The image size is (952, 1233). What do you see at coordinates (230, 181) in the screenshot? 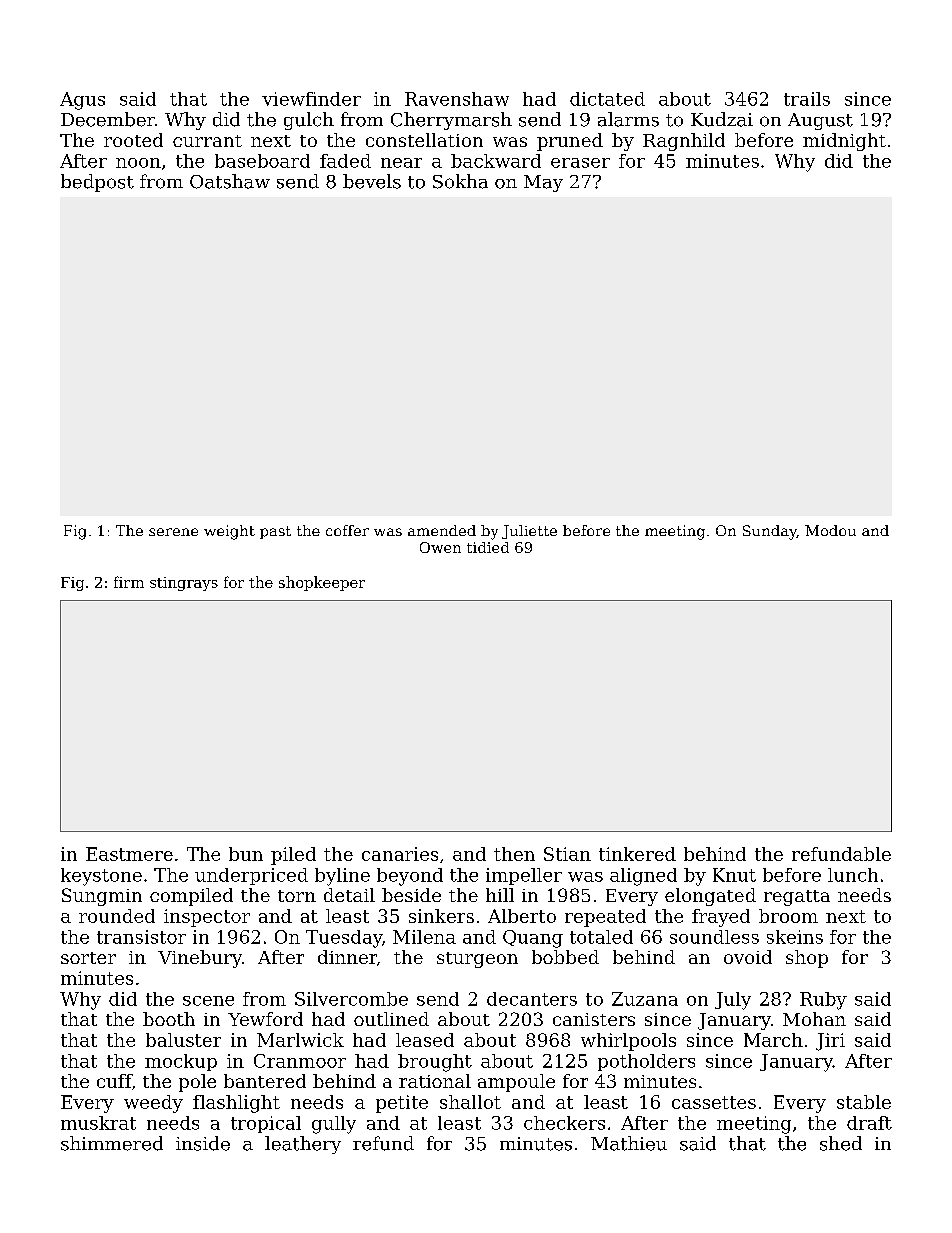
I see `Oatshaw` at bounding box center [230, 181].
